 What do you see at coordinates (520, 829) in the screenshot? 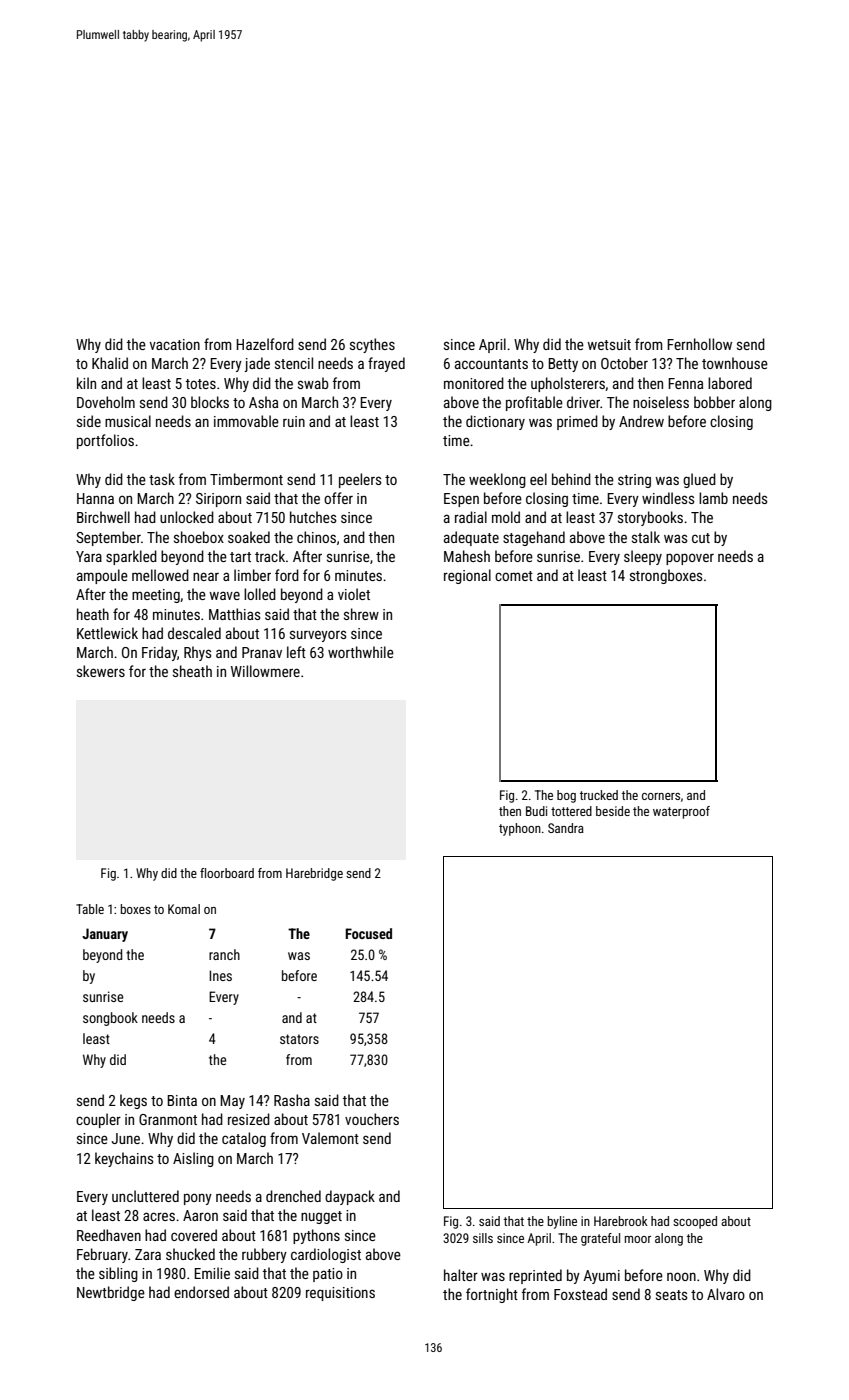
I see `typhoon` at bounding box center [520, 829].
